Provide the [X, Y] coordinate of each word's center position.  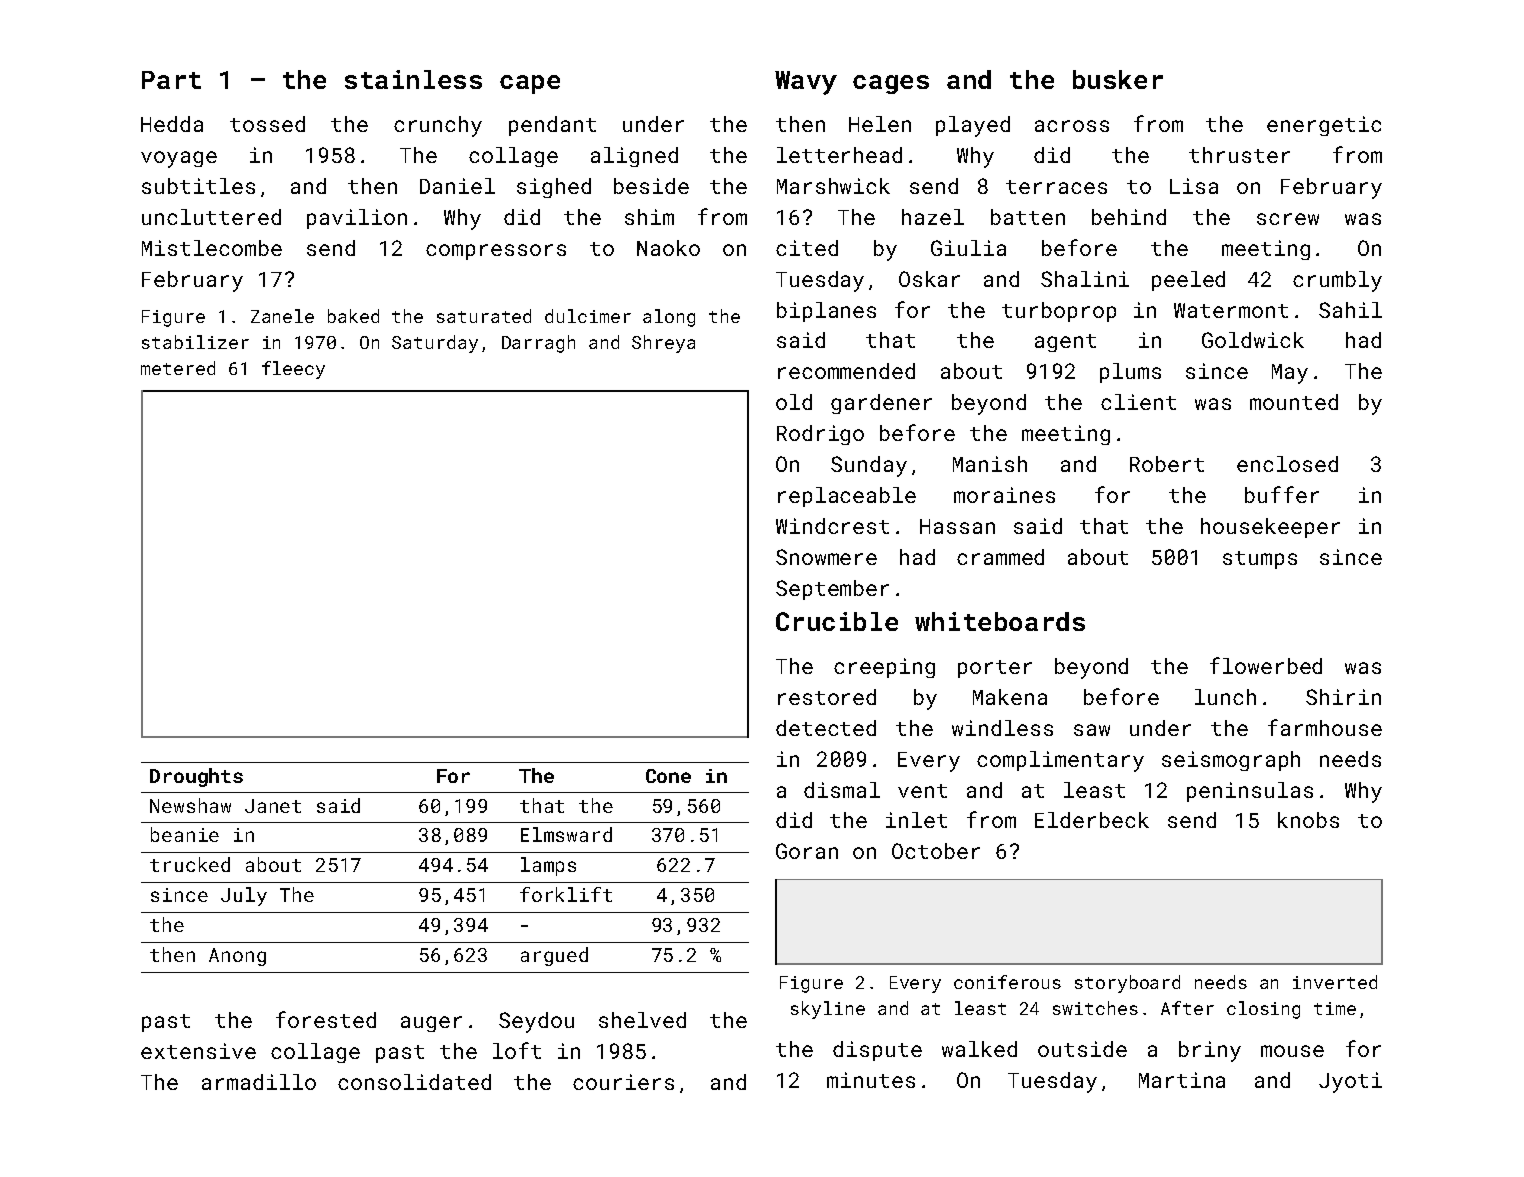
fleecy [293, 370]
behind [1129, 217]
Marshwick [833, 186]
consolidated [414, 1082]
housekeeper [1270, 528]
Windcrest [832, 526]
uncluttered [211, 217]
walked [979, 1049]
